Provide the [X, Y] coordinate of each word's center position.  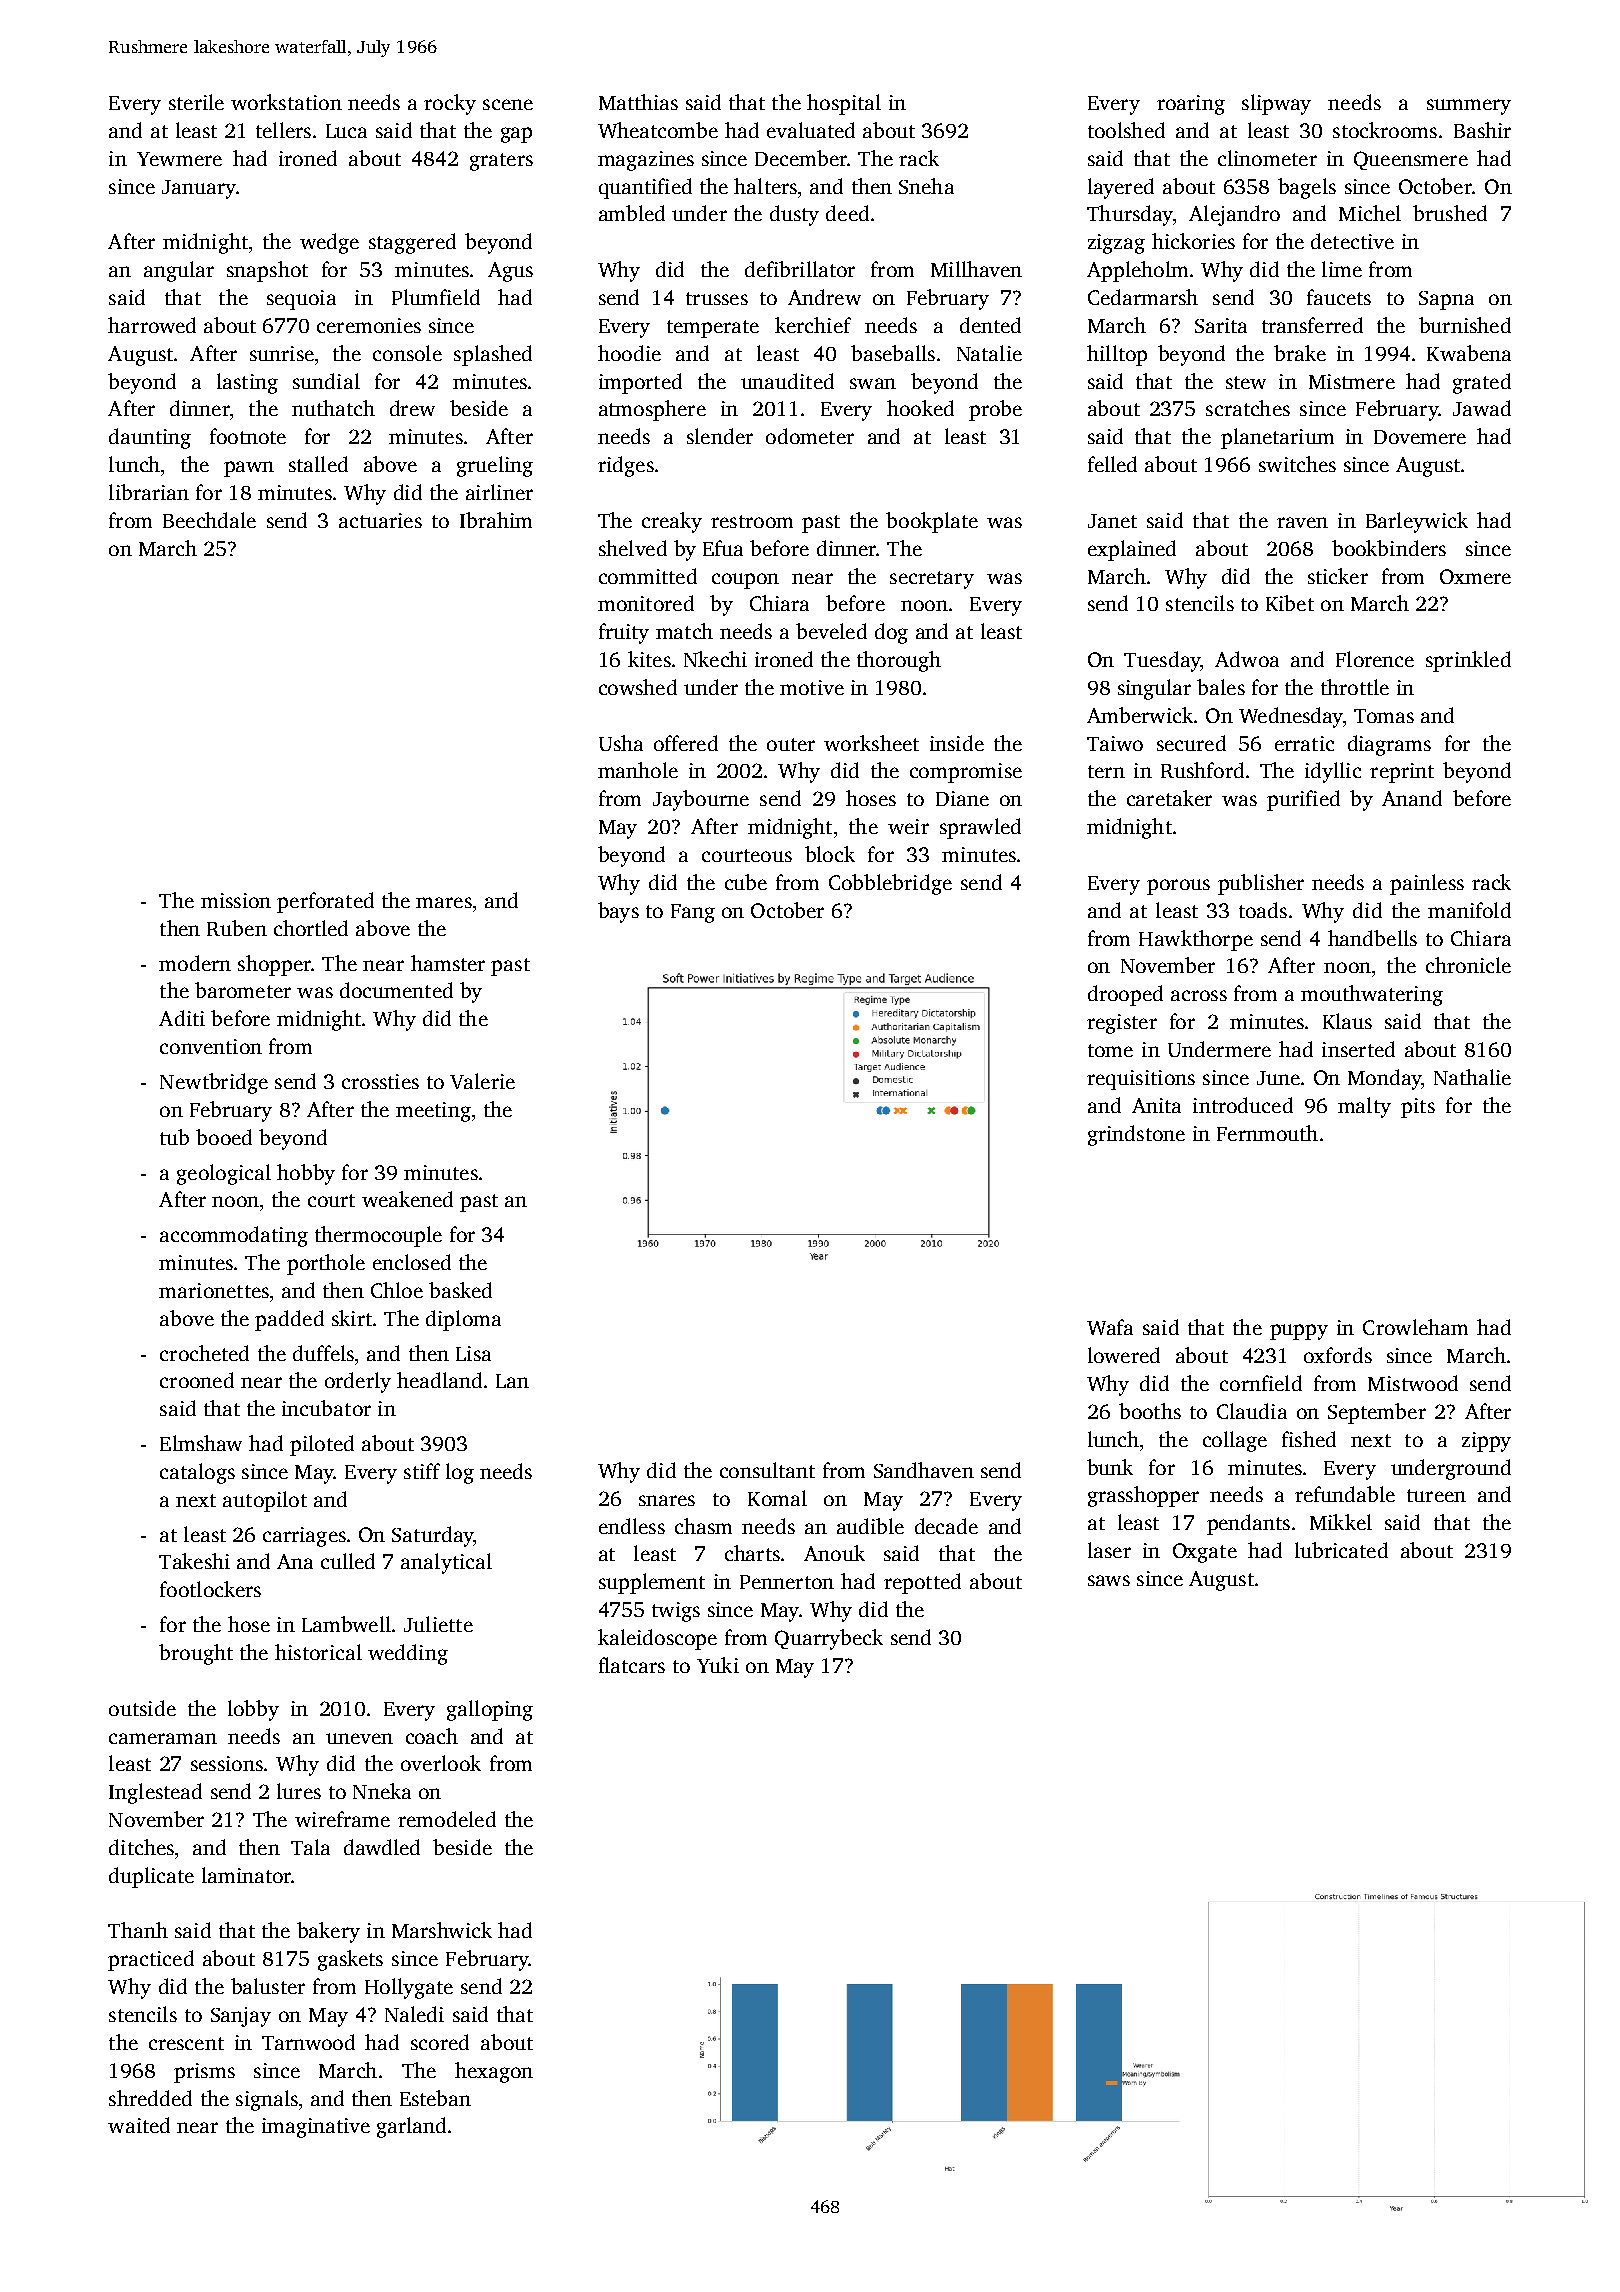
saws [1109, 1580]
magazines [646, 161]
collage [1235, 1441]
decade [946, 1526]
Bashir [1482, 130]
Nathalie [1472, 1077]
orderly [358, 1382]
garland [411, 2127]
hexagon [494, 2072]
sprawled [980, 828]
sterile [196, 102]
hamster [448, 963]
